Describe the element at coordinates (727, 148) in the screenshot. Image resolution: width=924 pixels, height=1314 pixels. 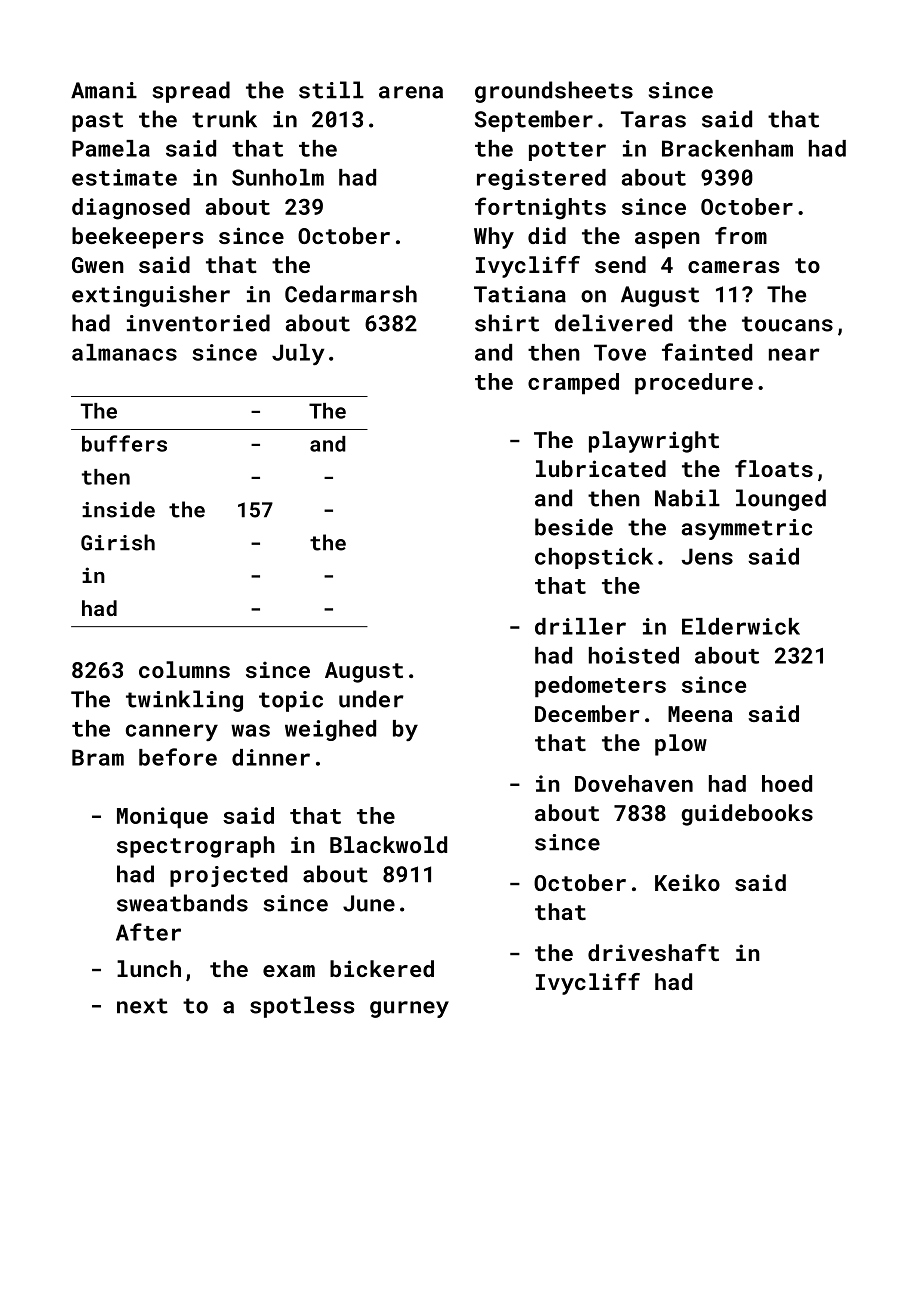
I see `Brackenham` at that location.
